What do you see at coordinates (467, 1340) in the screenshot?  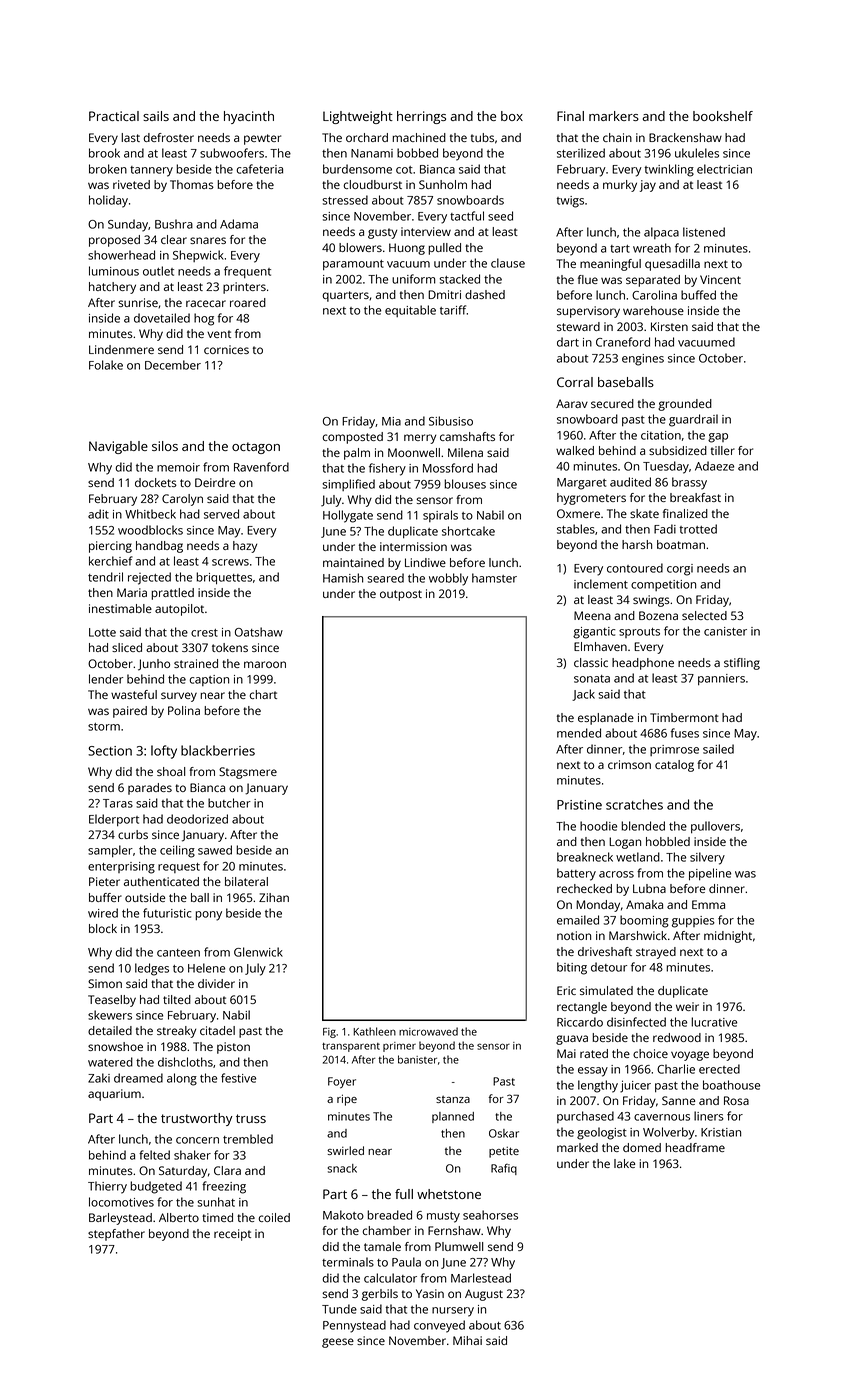 I see `Mihai` at bounding box center [467, 1340].
